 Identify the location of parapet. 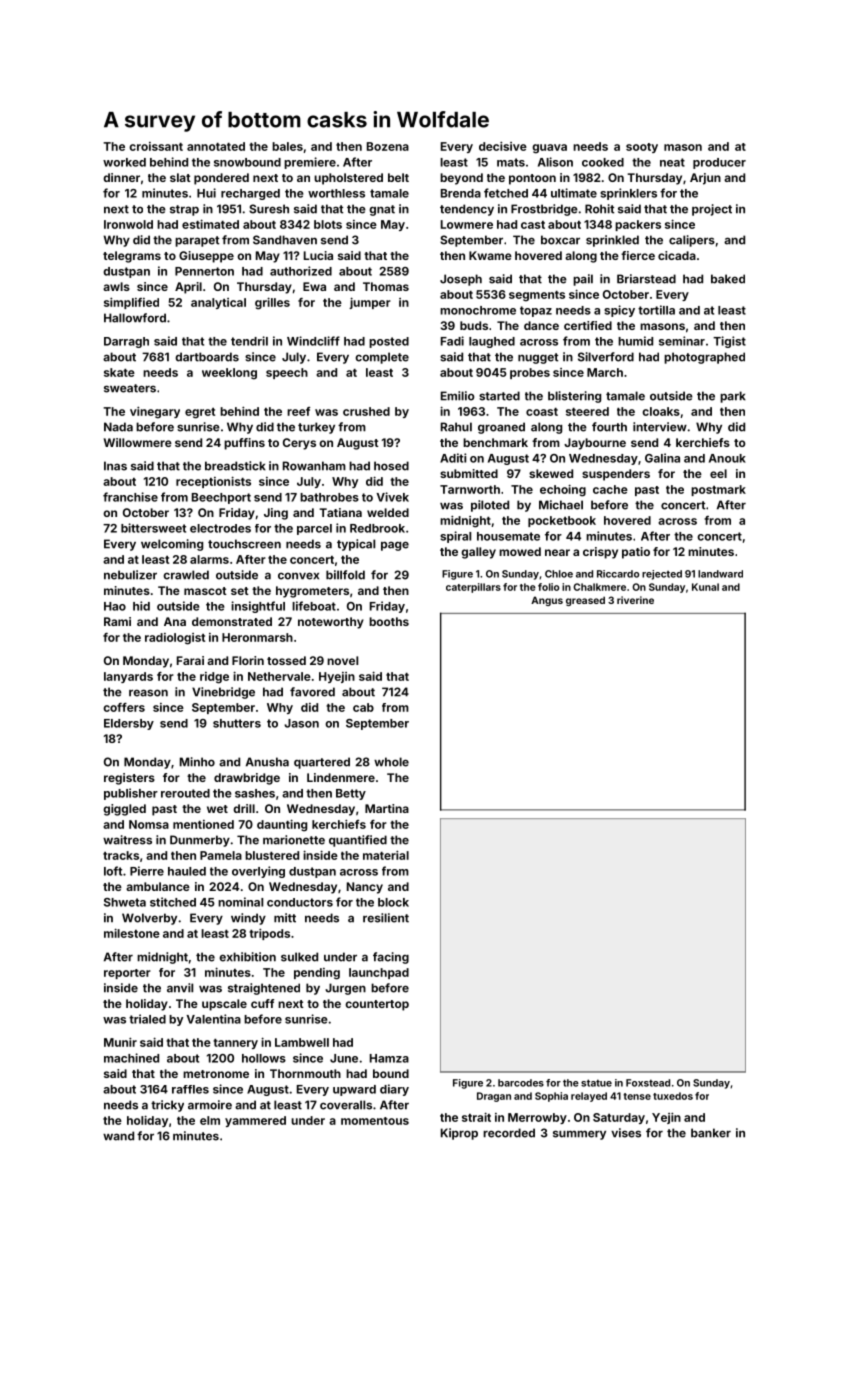
(197, 241).
